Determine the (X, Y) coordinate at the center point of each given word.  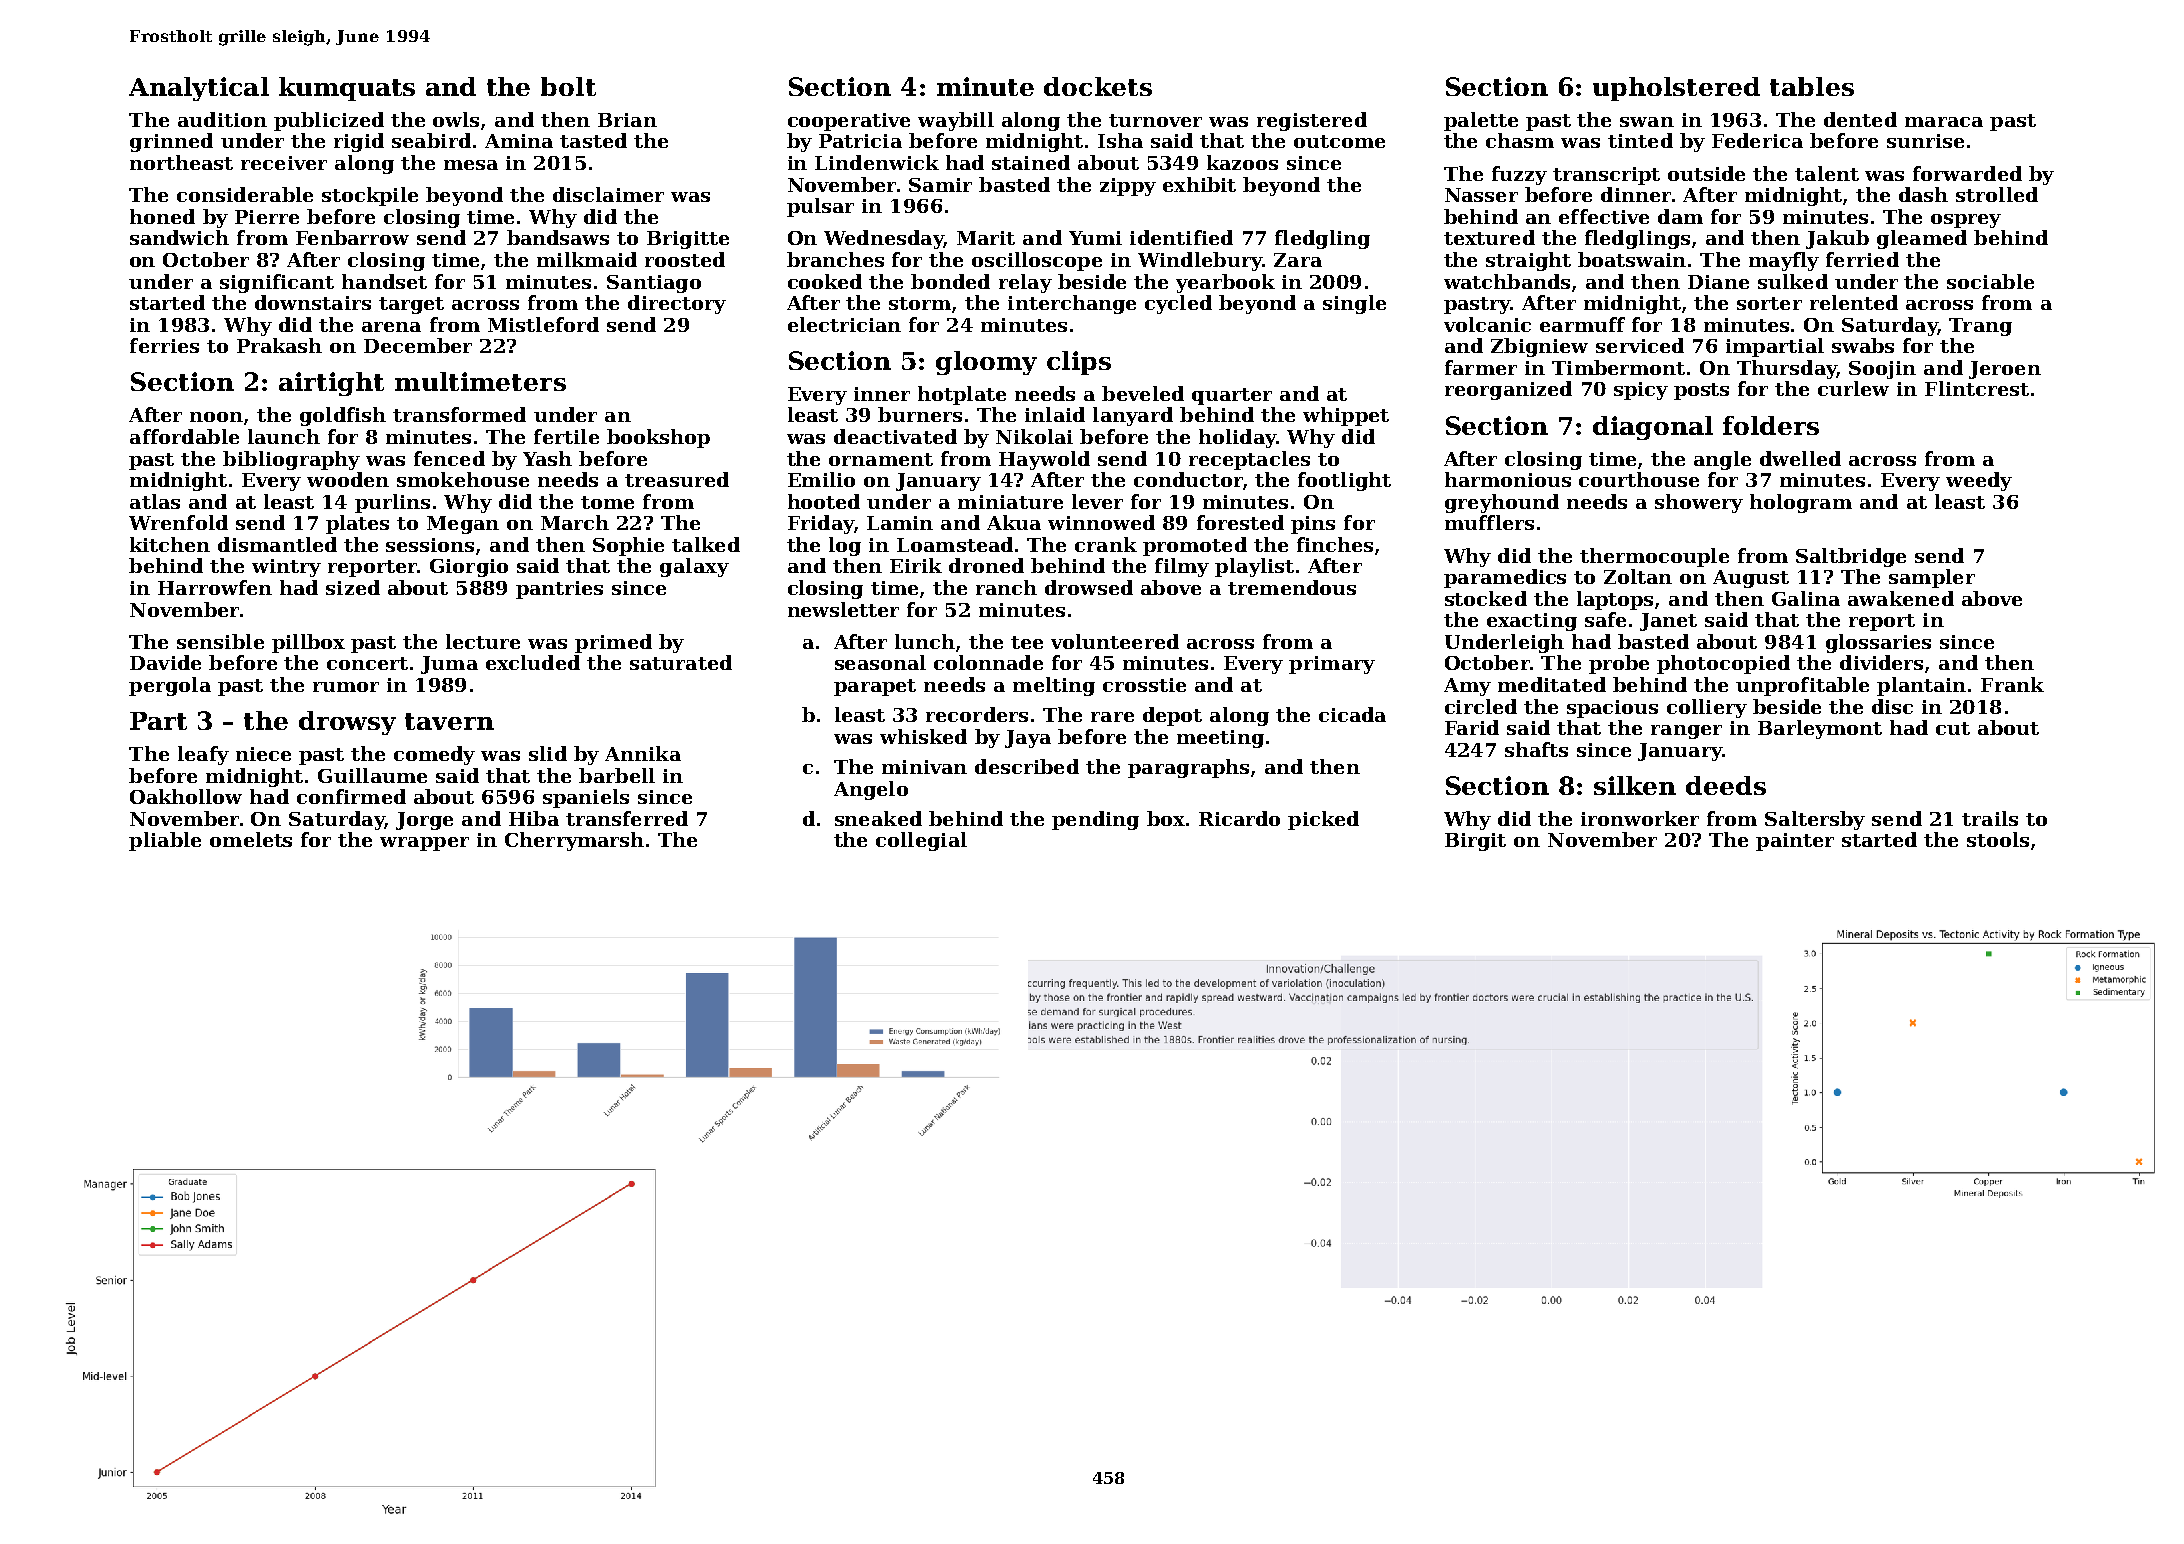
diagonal (1653, 428)
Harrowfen (215, 587)
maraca (1944, 122)
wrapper (424, 844)
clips (1079, 363)
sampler (1932, 578)
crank (1106, 544)
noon (216, 417)
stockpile (370, 196)
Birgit (1475, 842)
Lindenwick (877, 162)
